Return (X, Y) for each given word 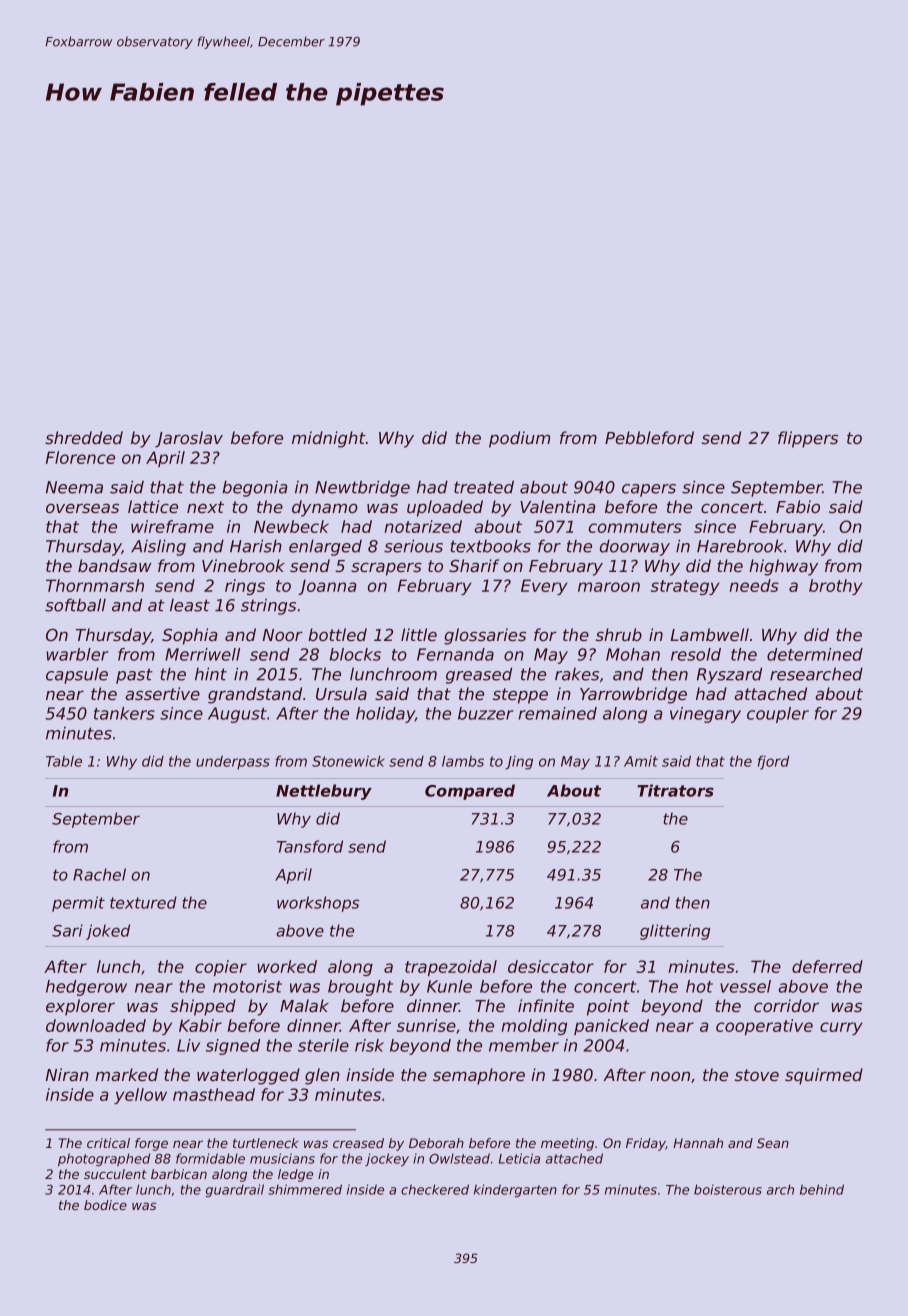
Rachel (99, 874)
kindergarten (515, 1190)
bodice (105, 1205)
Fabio (798, 506)
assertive (162, 693)
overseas (82, 508)
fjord (773, 762)
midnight (329, 439)
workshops (318, 904)
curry (841, 1028)
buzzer (485, 713)
